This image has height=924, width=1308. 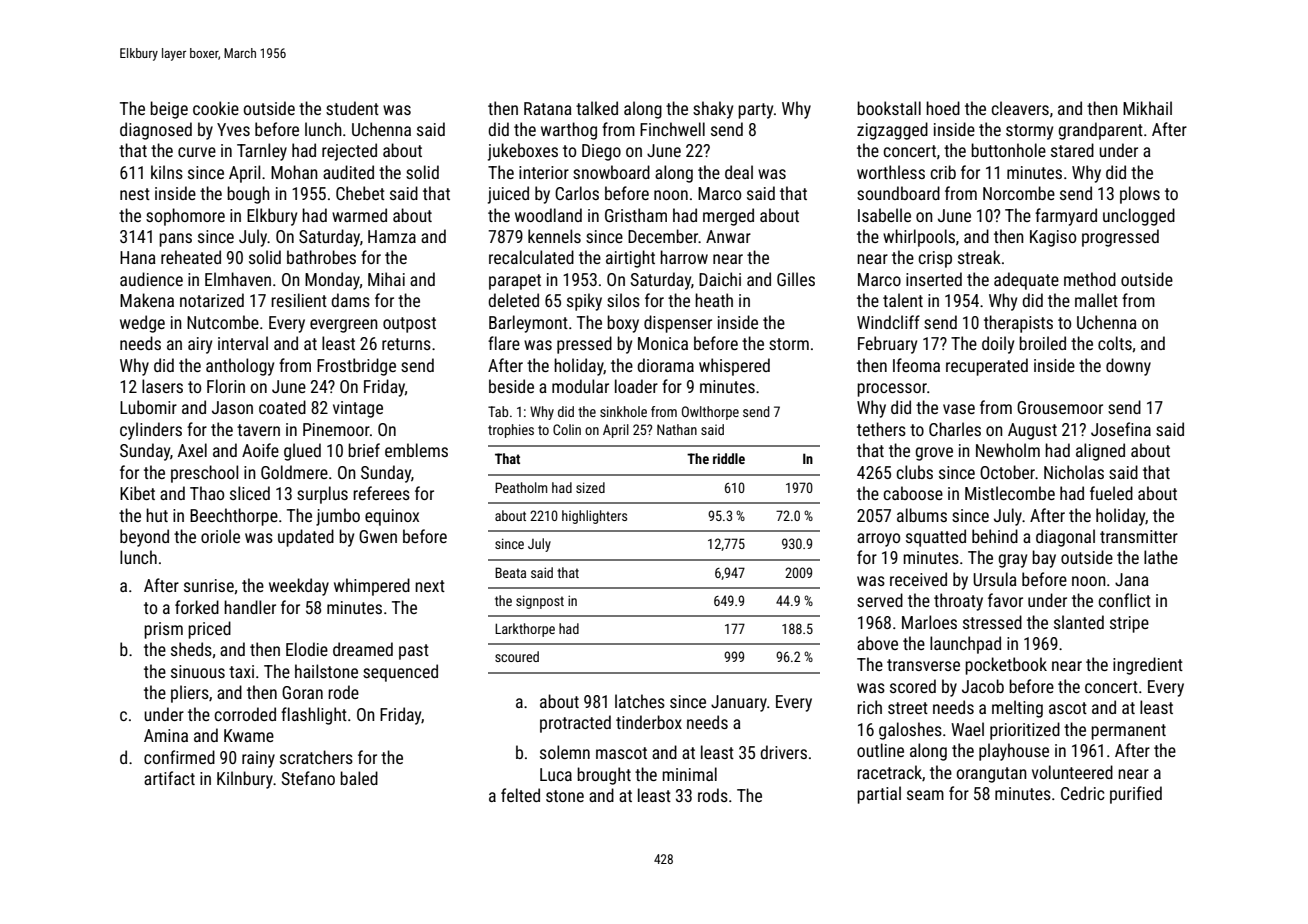 I want to click on mallet, so click(x=1096, y=300).
